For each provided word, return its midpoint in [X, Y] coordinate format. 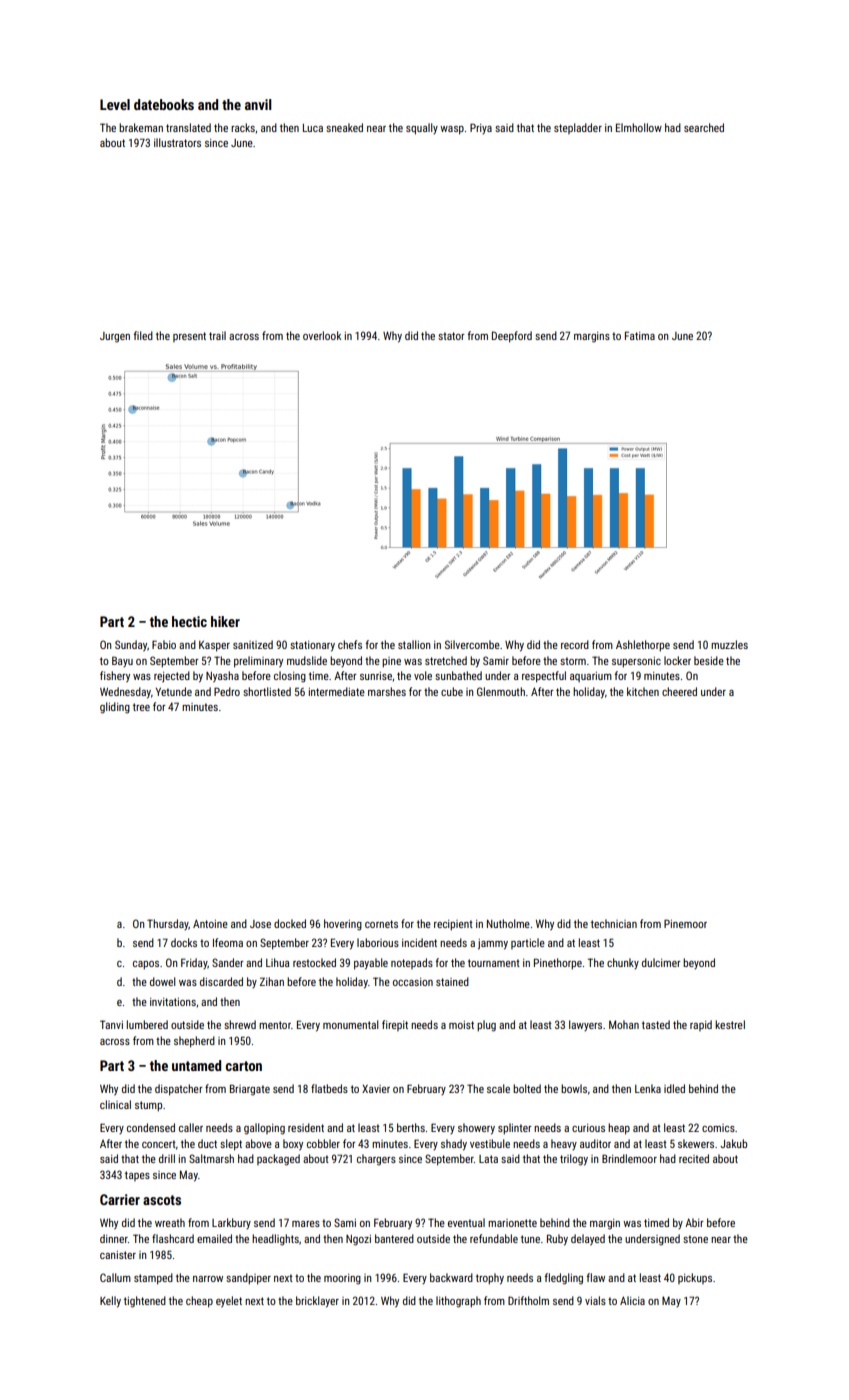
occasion [413, 982]
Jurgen [115, 337]
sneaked [344, 127]
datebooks [164, 104]
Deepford [512, 337]
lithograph [458, 1302]
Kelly [110, 1302]
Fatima [640, 335]
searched [704, 127]
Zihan [272, 981]
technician [614, 923]
